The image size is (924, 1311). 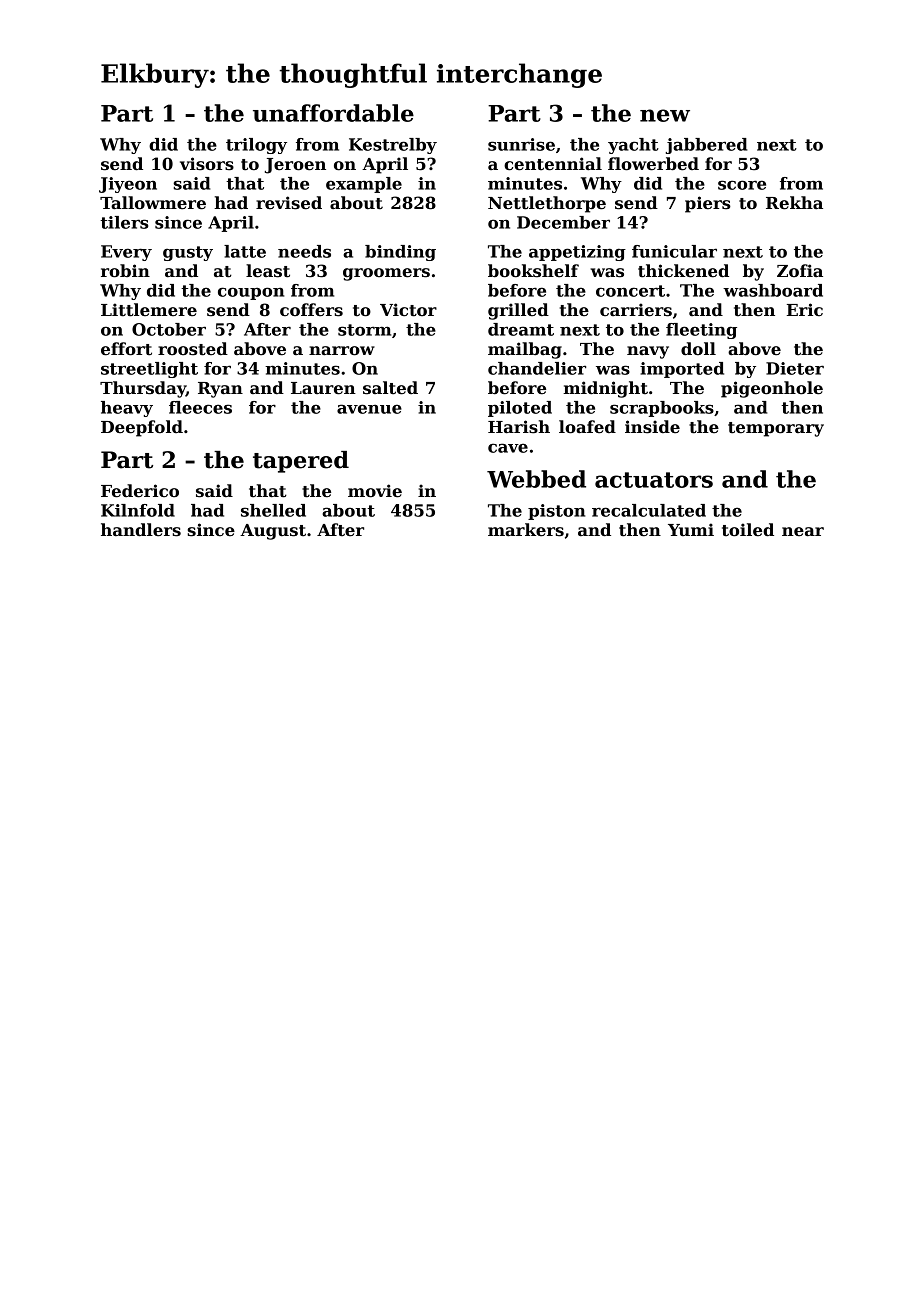 What do you see at coordinates (662, 409) in the document?
I see `scrapbooks` at bounding box center [662, 409].
